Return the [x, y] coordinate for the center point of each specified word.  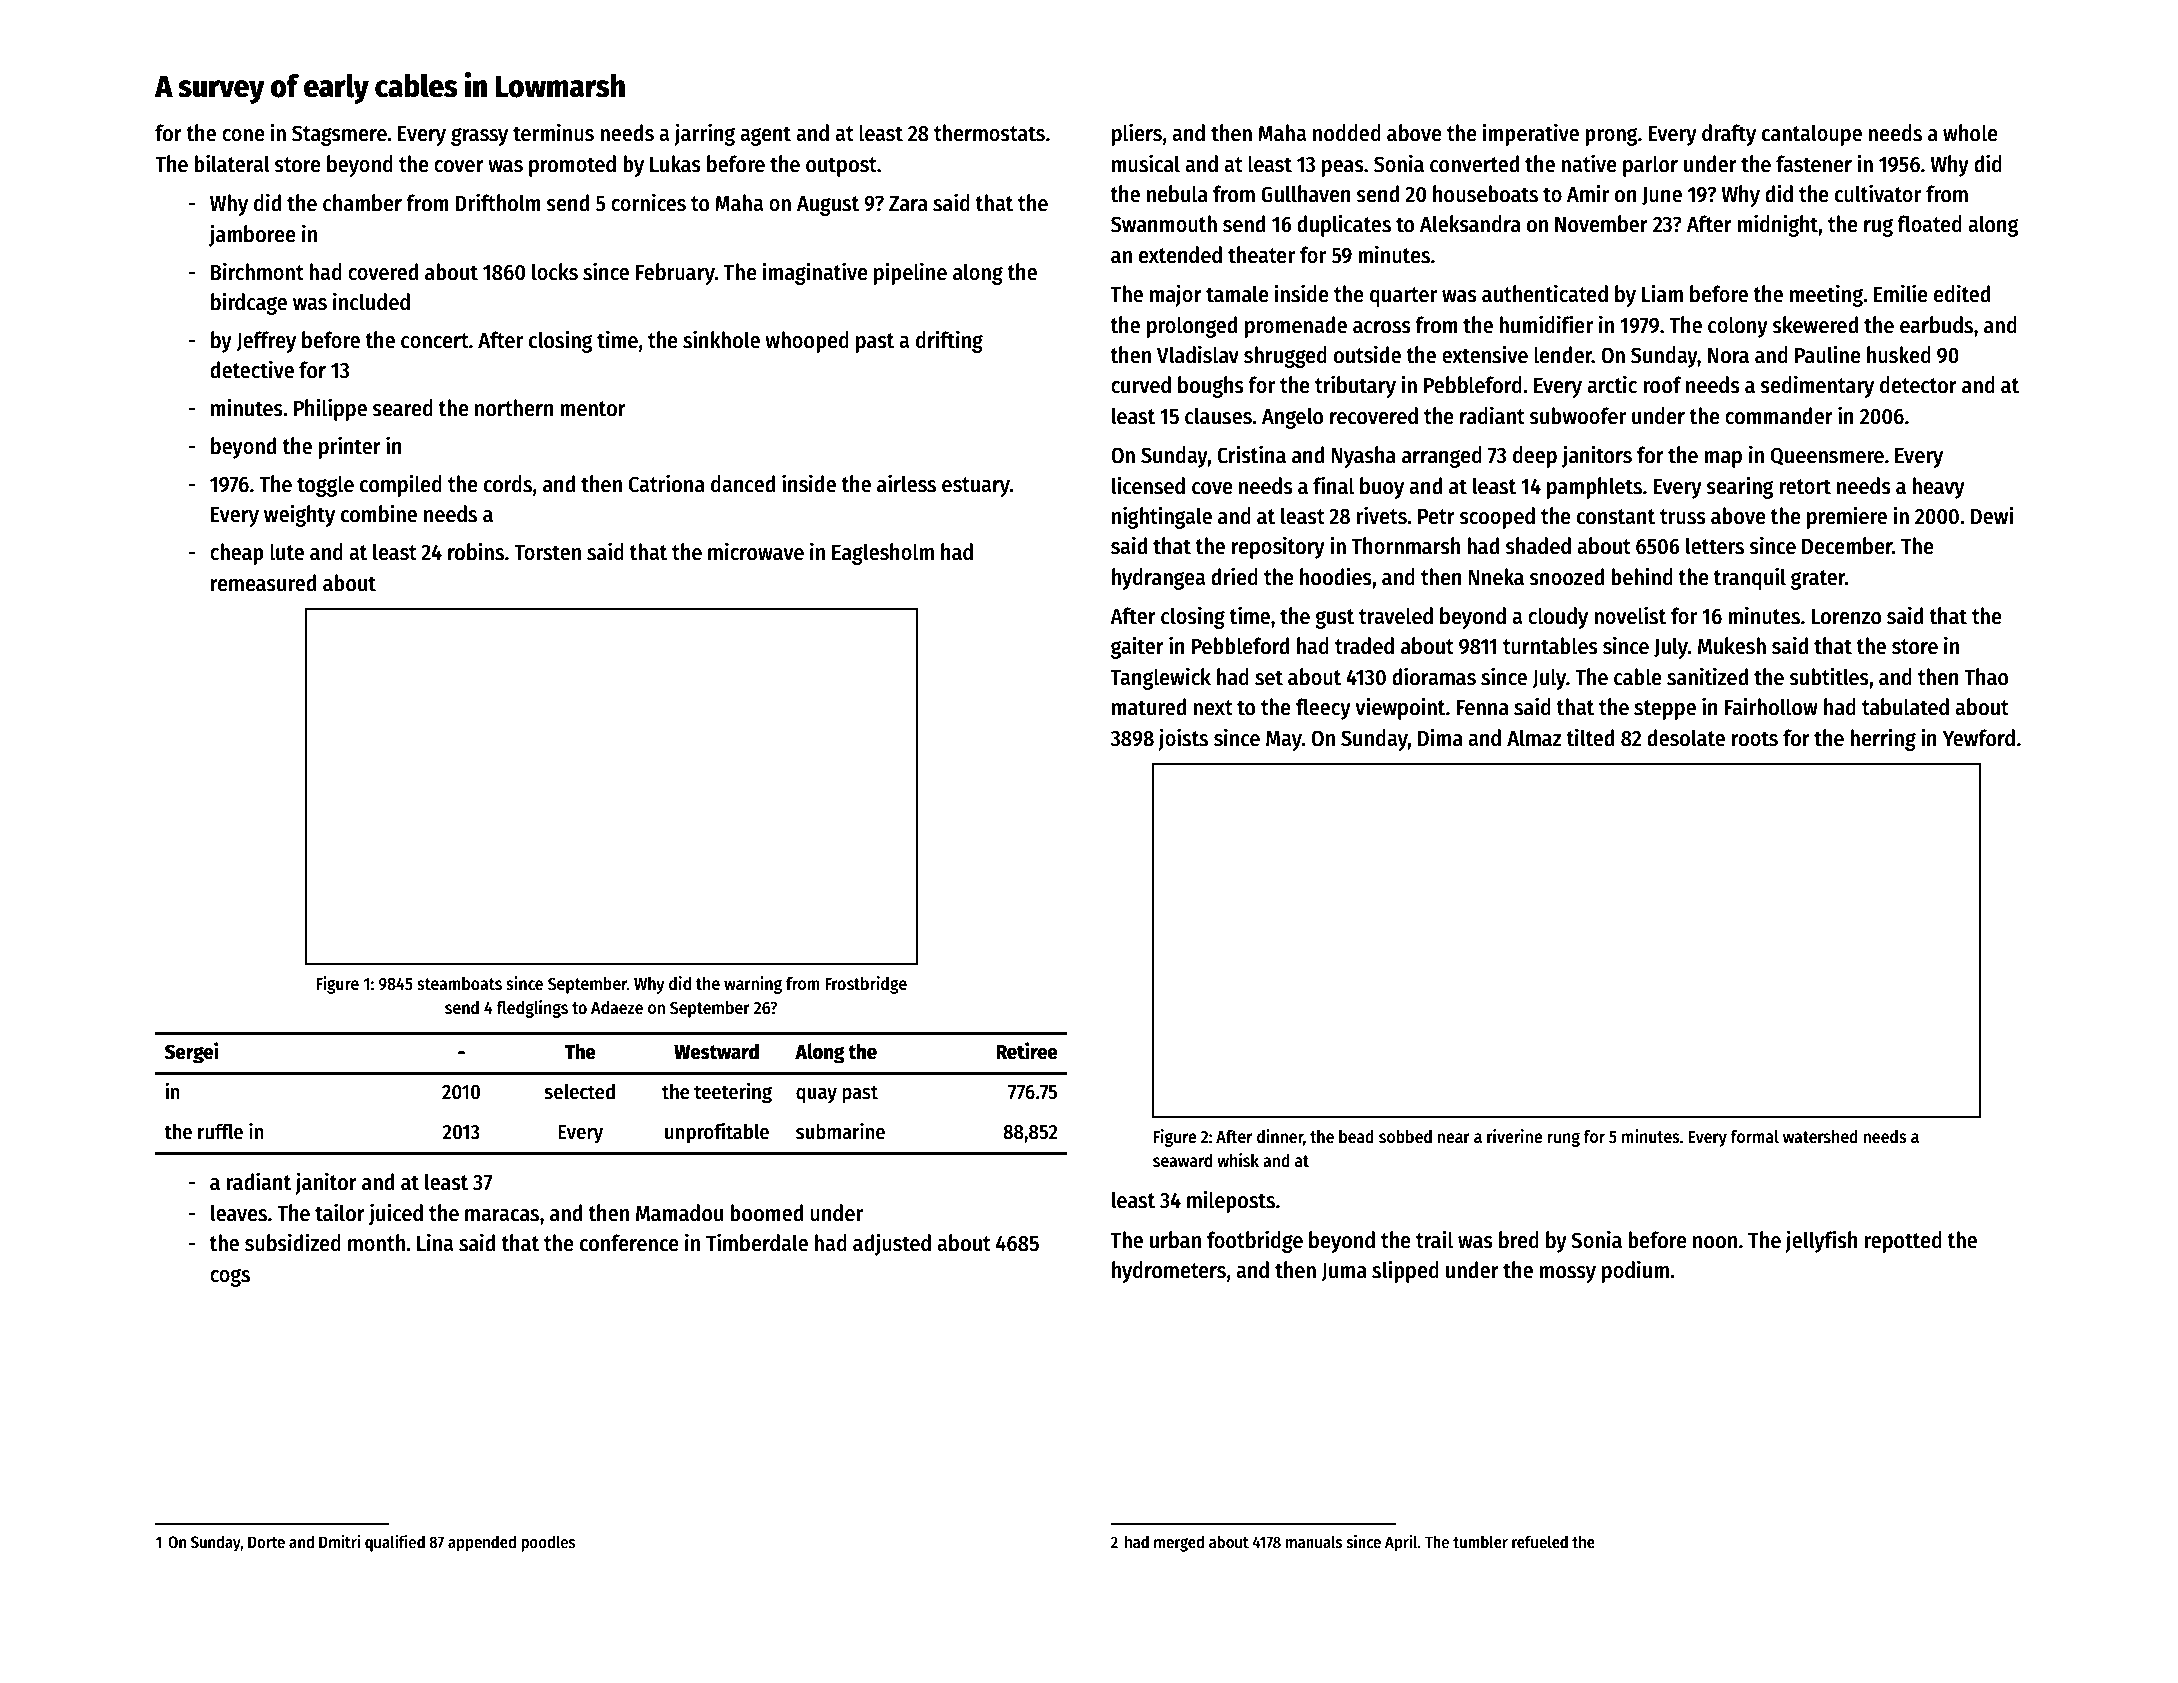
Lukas [675, 164]
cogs [230, 1278]
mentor [593, 409]
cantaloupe [1812, 135]
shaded [1538, 546]
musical [1146, 163]
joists [1183, 739]
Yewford [1979, 738]
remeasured [263, 583]
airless [906, 483]
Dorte [266, 1542]
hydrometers [1169, 1272]
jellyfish [1821, 1241]
